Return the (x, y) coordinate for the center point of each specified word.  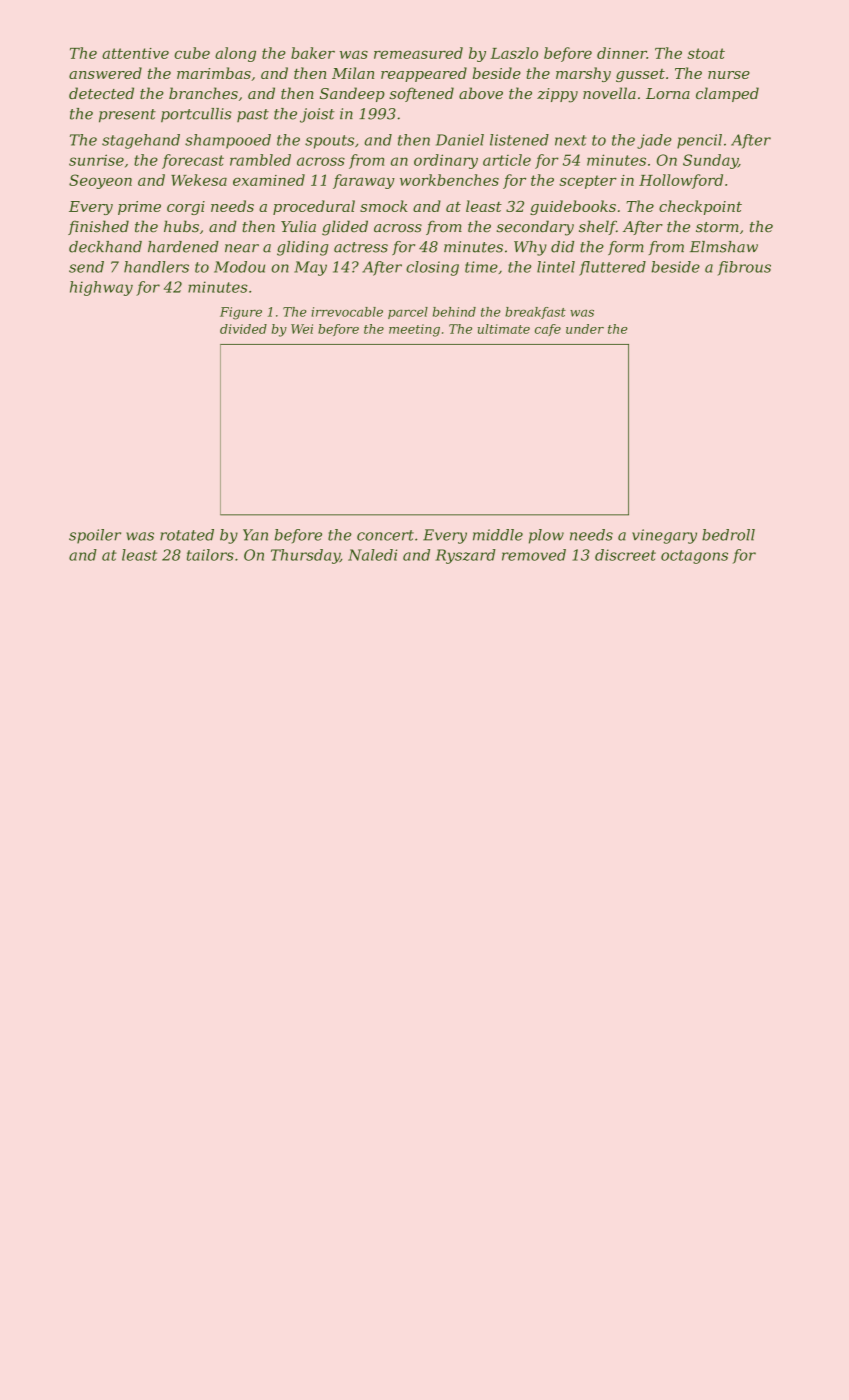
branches (203, 93)
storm (717, 227)
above (481, 93)
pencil (699, 141)
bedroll (728, 535)
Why (530, 248)
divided (243, 329)
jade (654, 141)
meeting (414, 330)
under (585, 329)
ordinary (446, 161)
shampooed (228, 141)
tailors (210, 555)
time (481, 267)
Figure (241, 313)
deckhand (105, 247)
